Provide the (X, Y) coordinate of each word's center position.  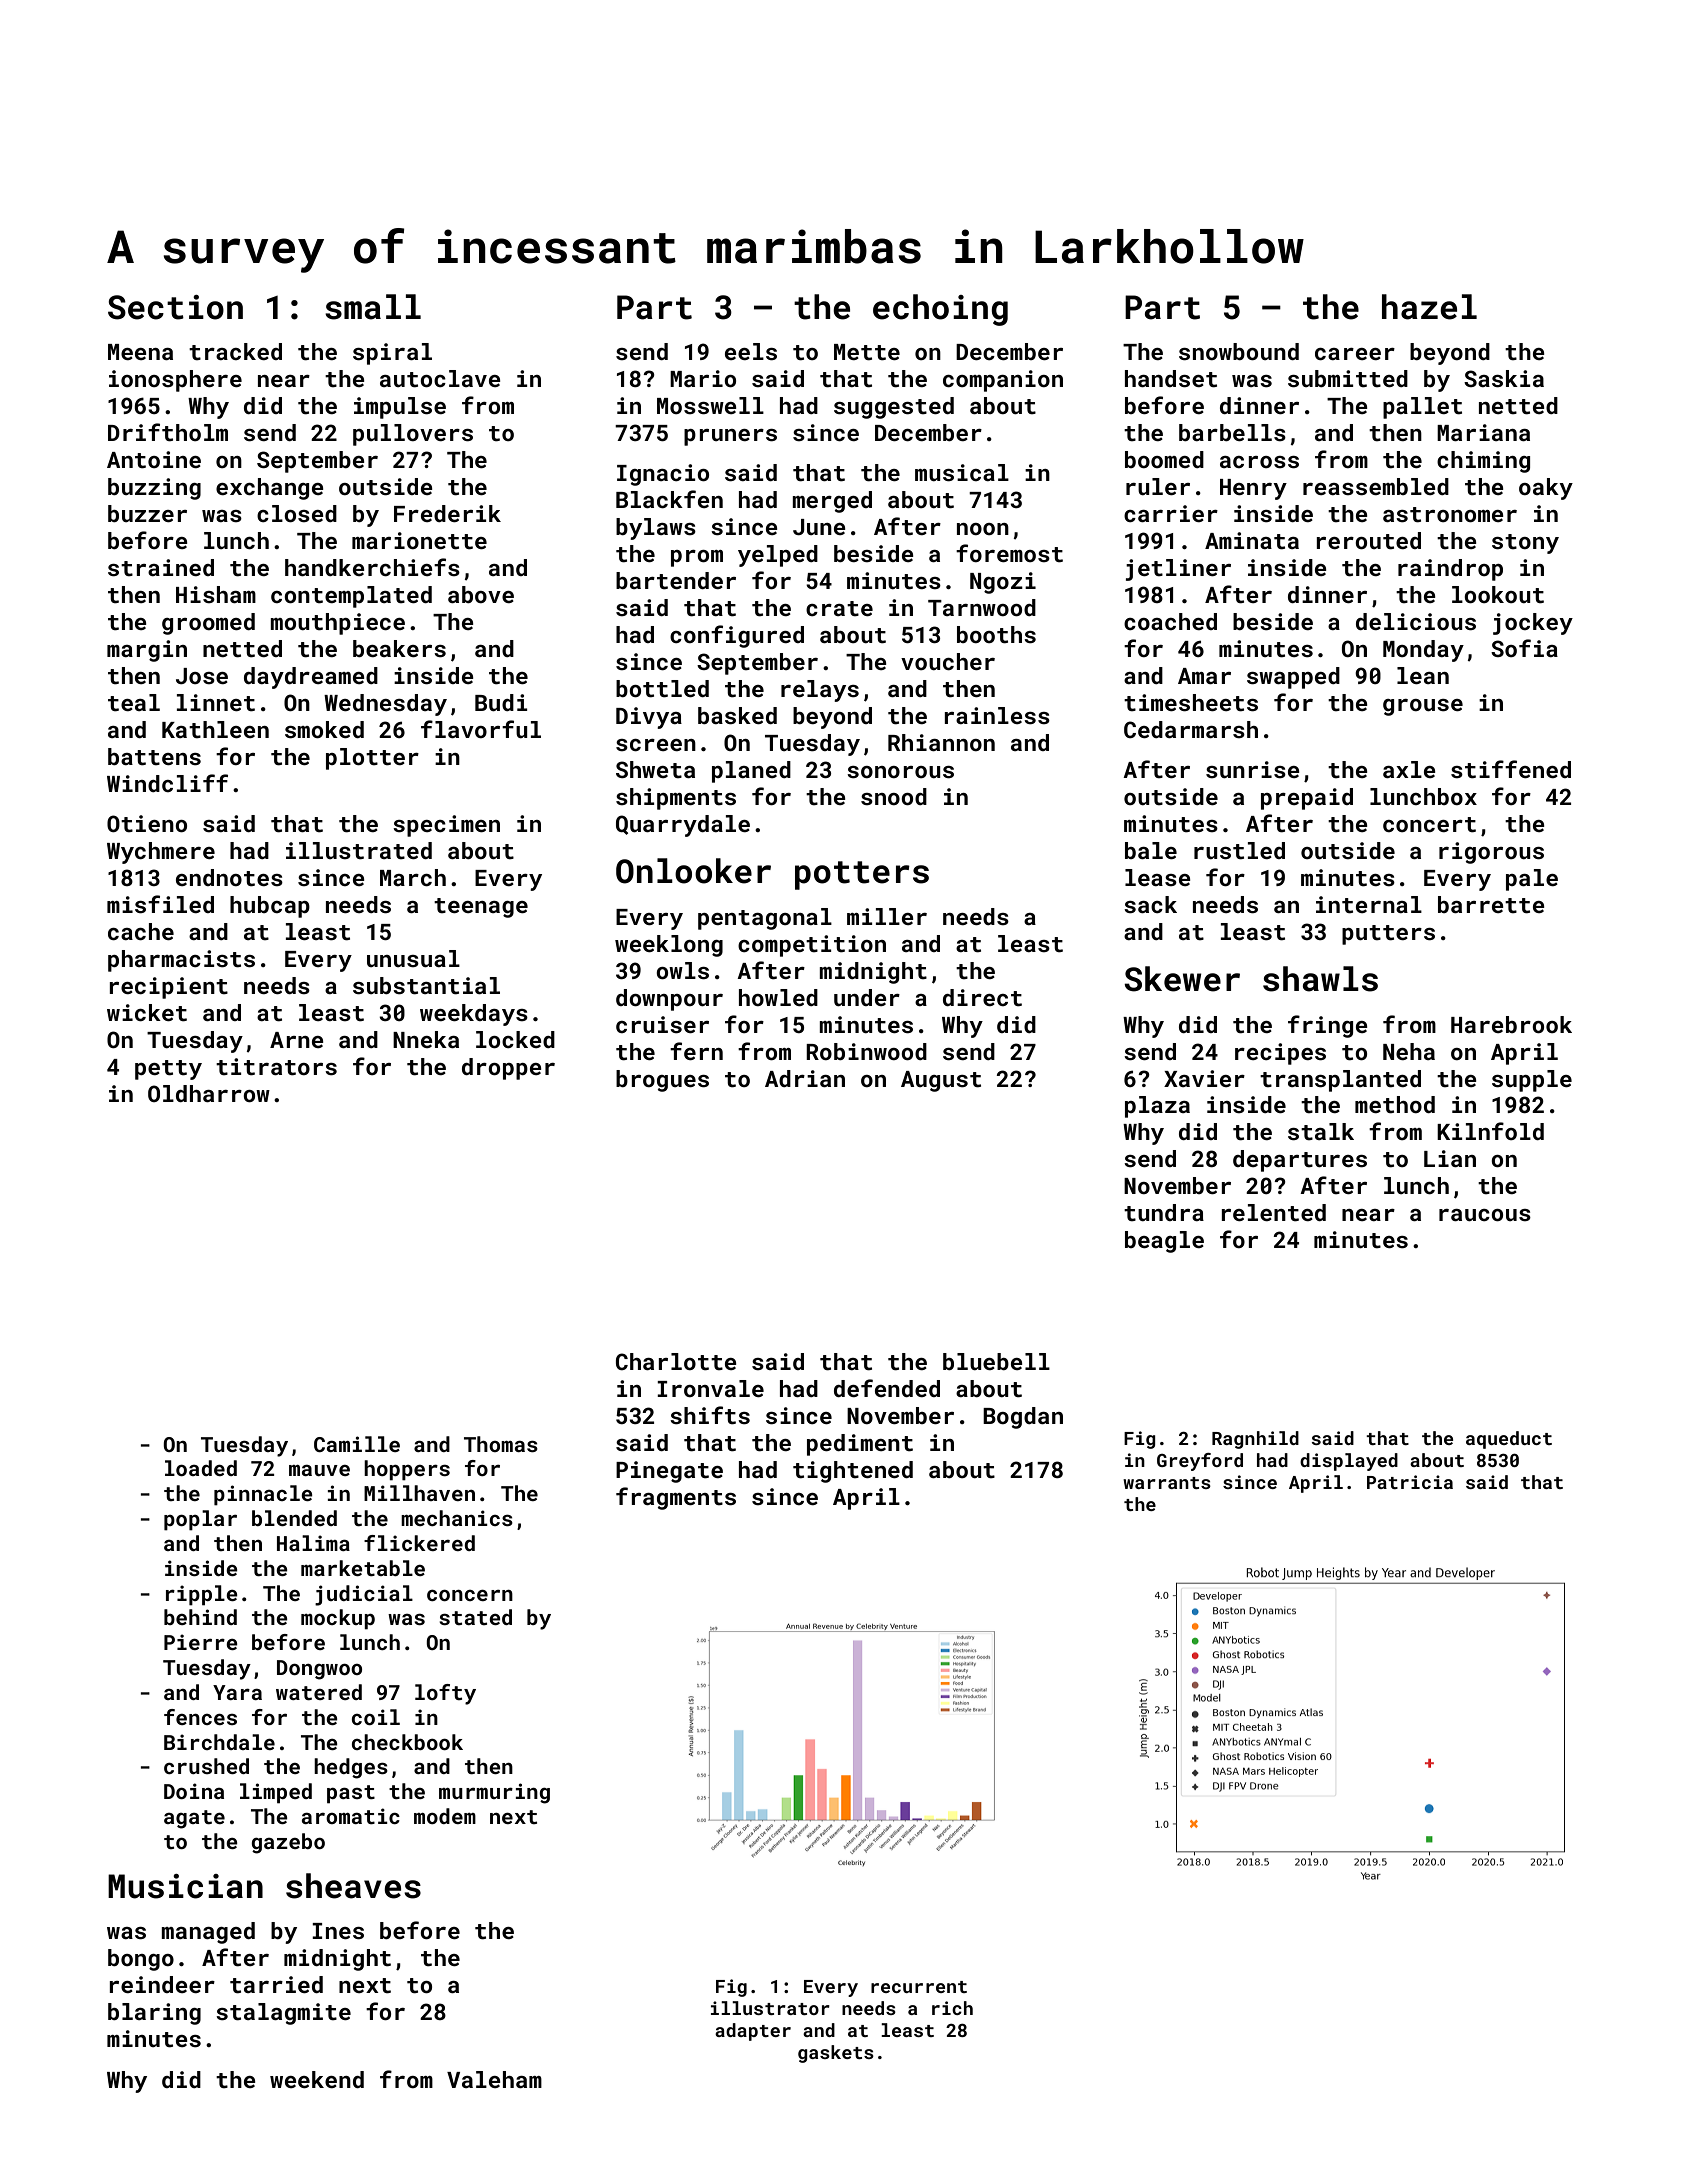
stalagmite (283, 2014)
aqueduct (1509, 1440)
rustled (1239, 850)
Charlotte (676, 1361)
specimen (446, 826)
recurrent (919, 1987)
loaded (201, 1468)
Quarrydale (683, 826)
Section (175, 307)
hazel (1429, 307)
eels (751, 351)
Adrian (805, 1078)
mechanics (457, 1518)
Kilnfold (1490, 1131)
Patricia (1410, 1482)
